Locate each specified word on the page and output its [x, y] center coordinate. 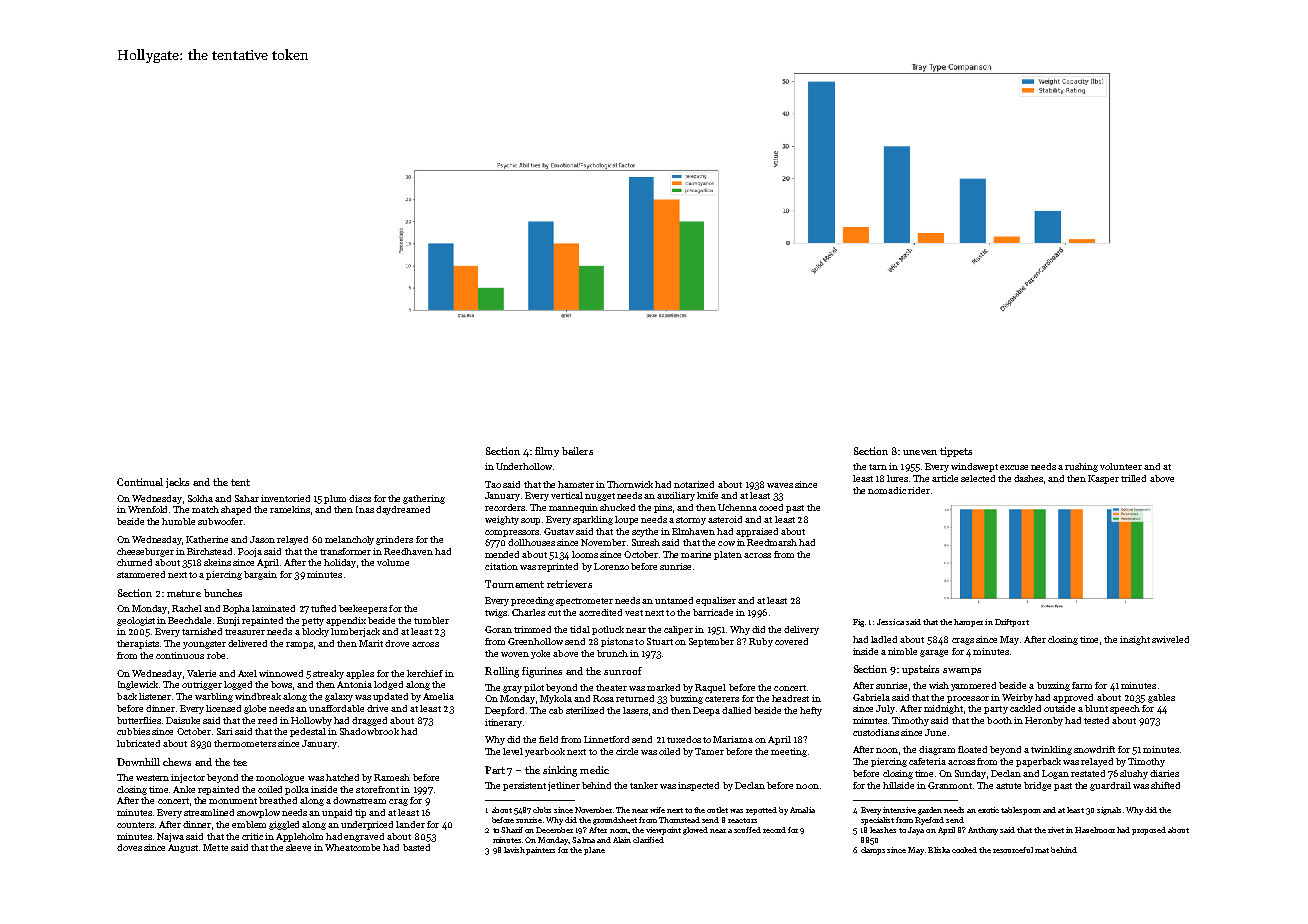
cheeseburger [145, 552]
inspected [698, 786]
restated [1088, 773]
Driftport [1012, 623]
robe [216, 655]
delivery [801, 630]
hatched [342, 777]
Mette [215, 847]
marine [696, 554]
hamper [968, 623]
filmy [547, 452]
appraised [757, 532]
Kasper [1103, 479]
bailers [577, 451]
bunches [223, 593]
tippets [956, 452]
